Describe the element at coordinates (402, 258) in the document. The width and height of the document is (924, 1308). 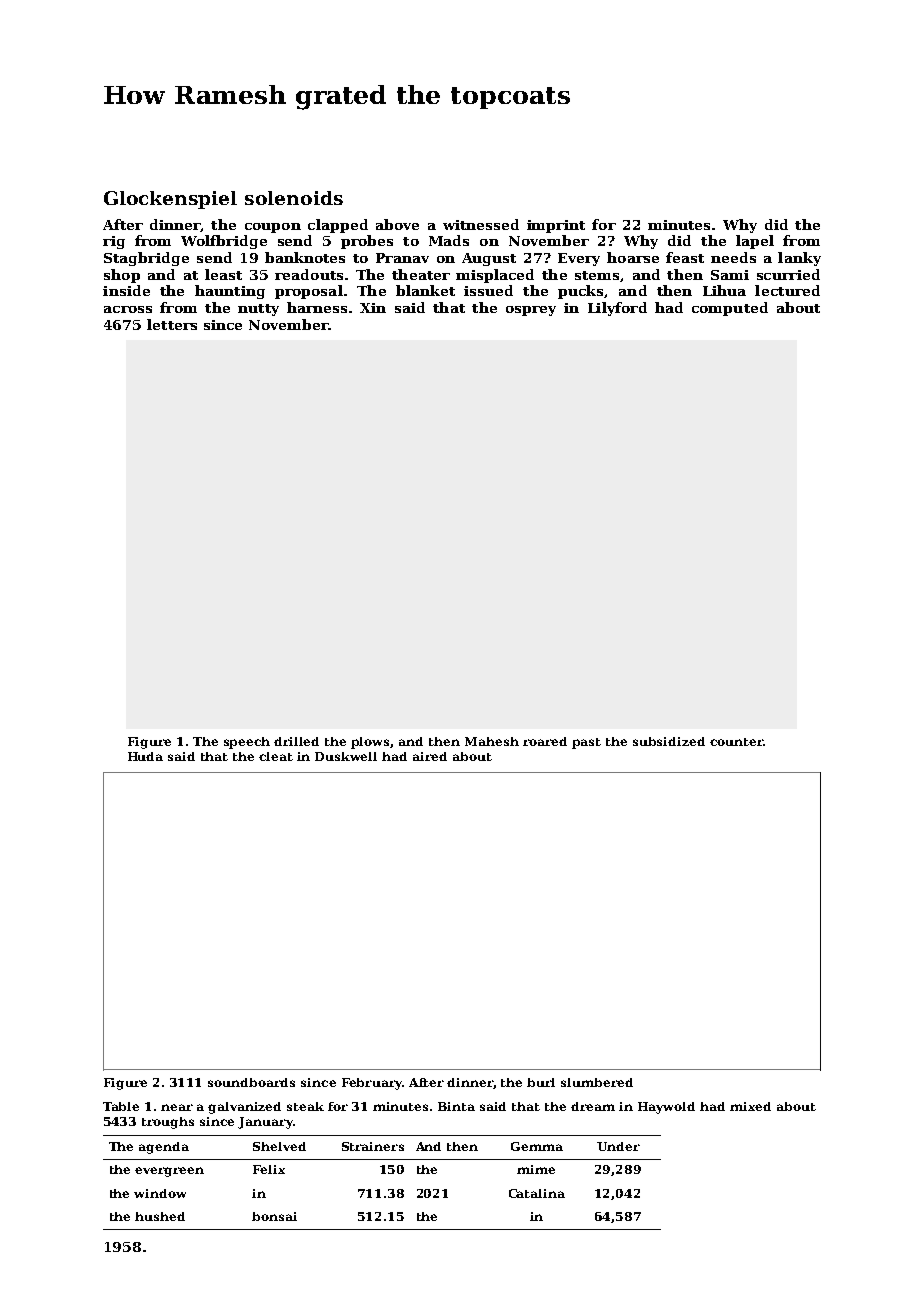
I see `Pranav` at that location.
